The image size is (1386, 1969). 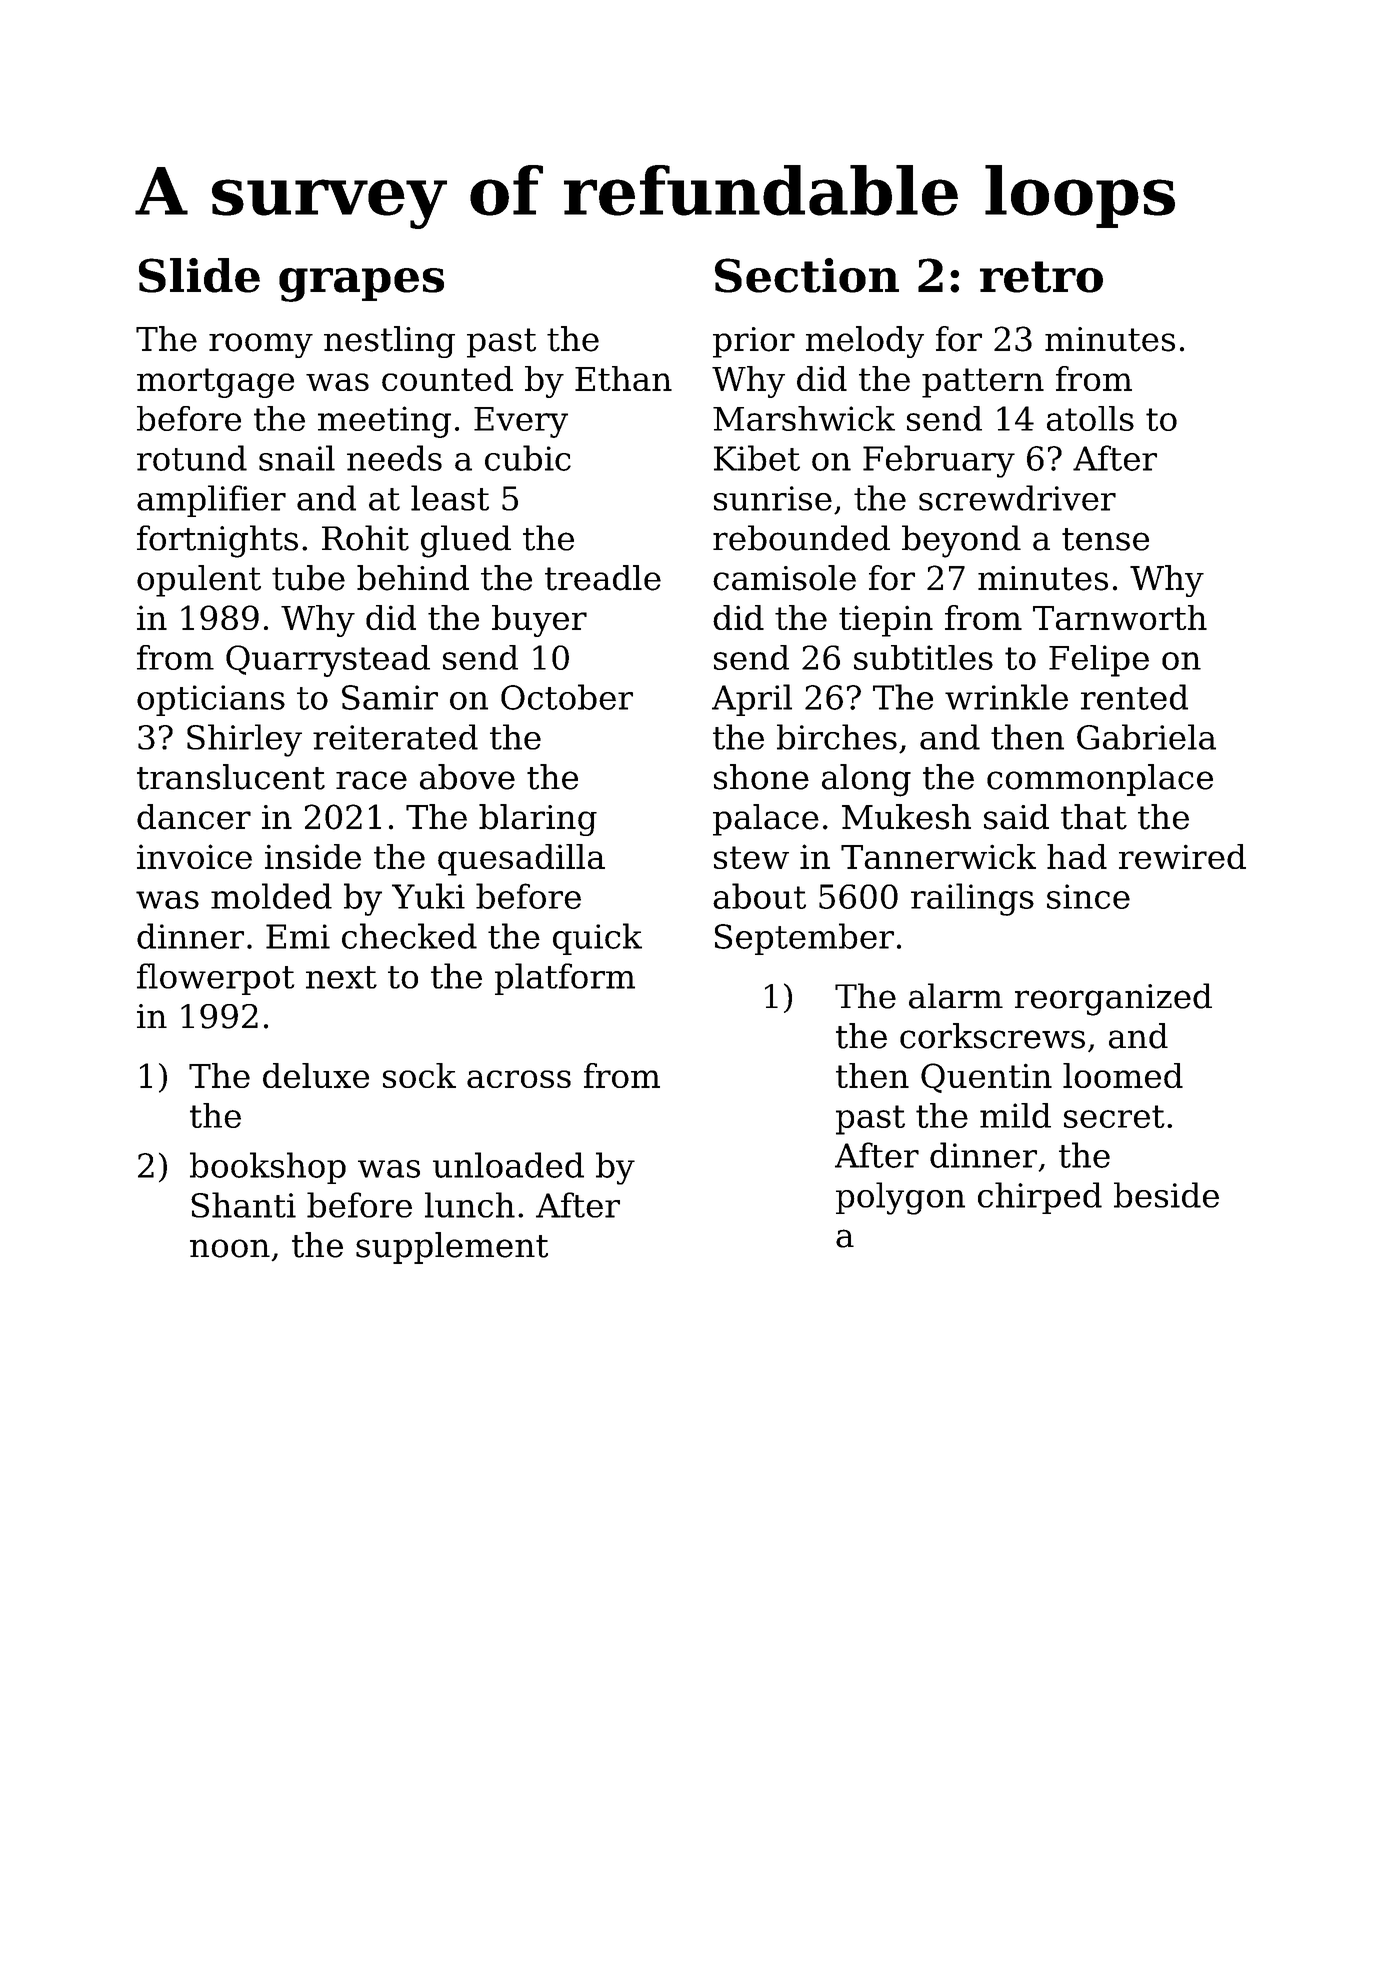 I want to click on Slide, so click(x=199, y=275).
